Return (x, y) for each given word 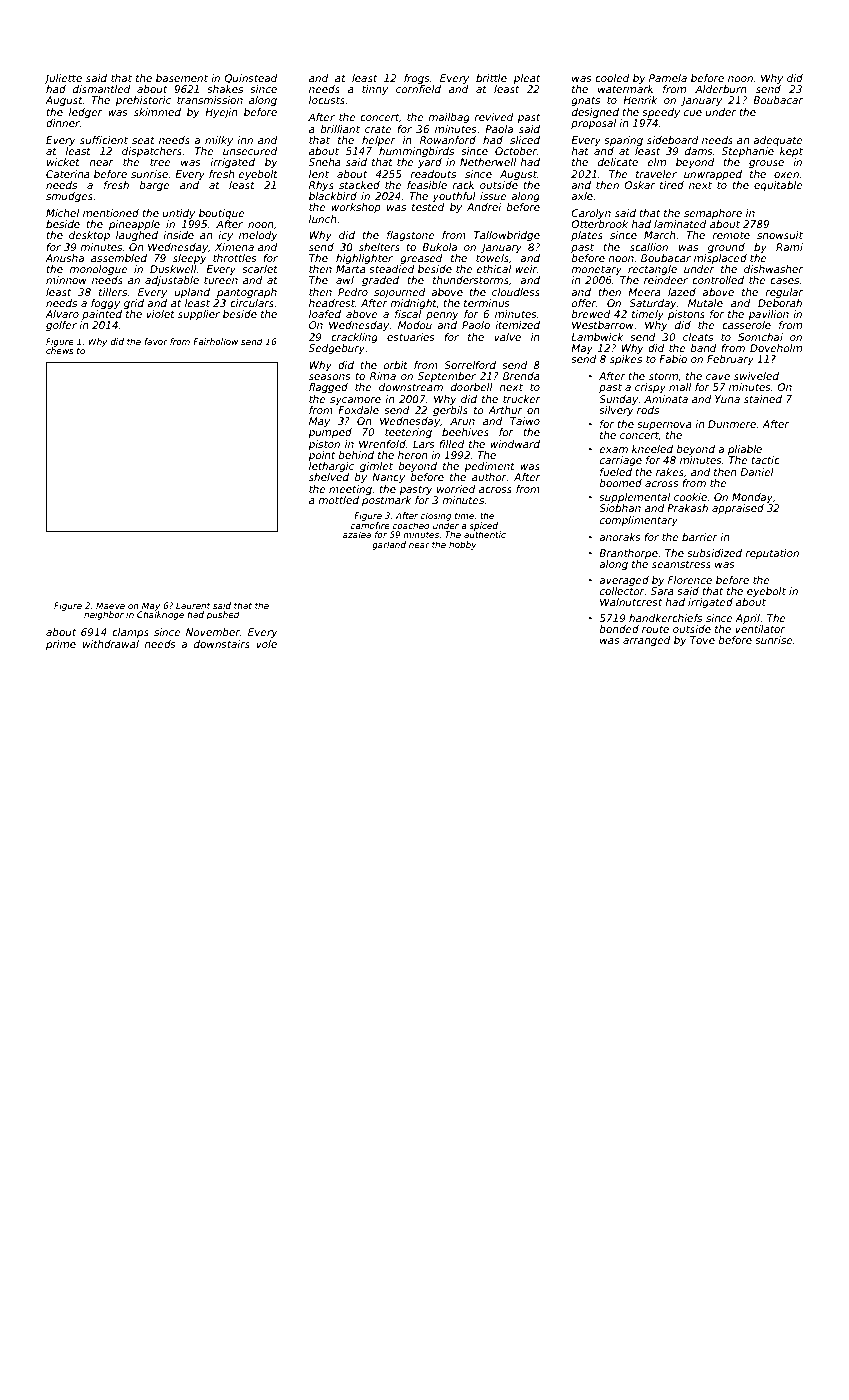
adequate (778, 141)
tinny (375, 90)
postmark (386, 501)
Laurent (193, 605)
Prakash (687, 508)
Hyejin (221, 113)
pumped (330, 433)
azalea (357, 534)
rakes (670, 472)
